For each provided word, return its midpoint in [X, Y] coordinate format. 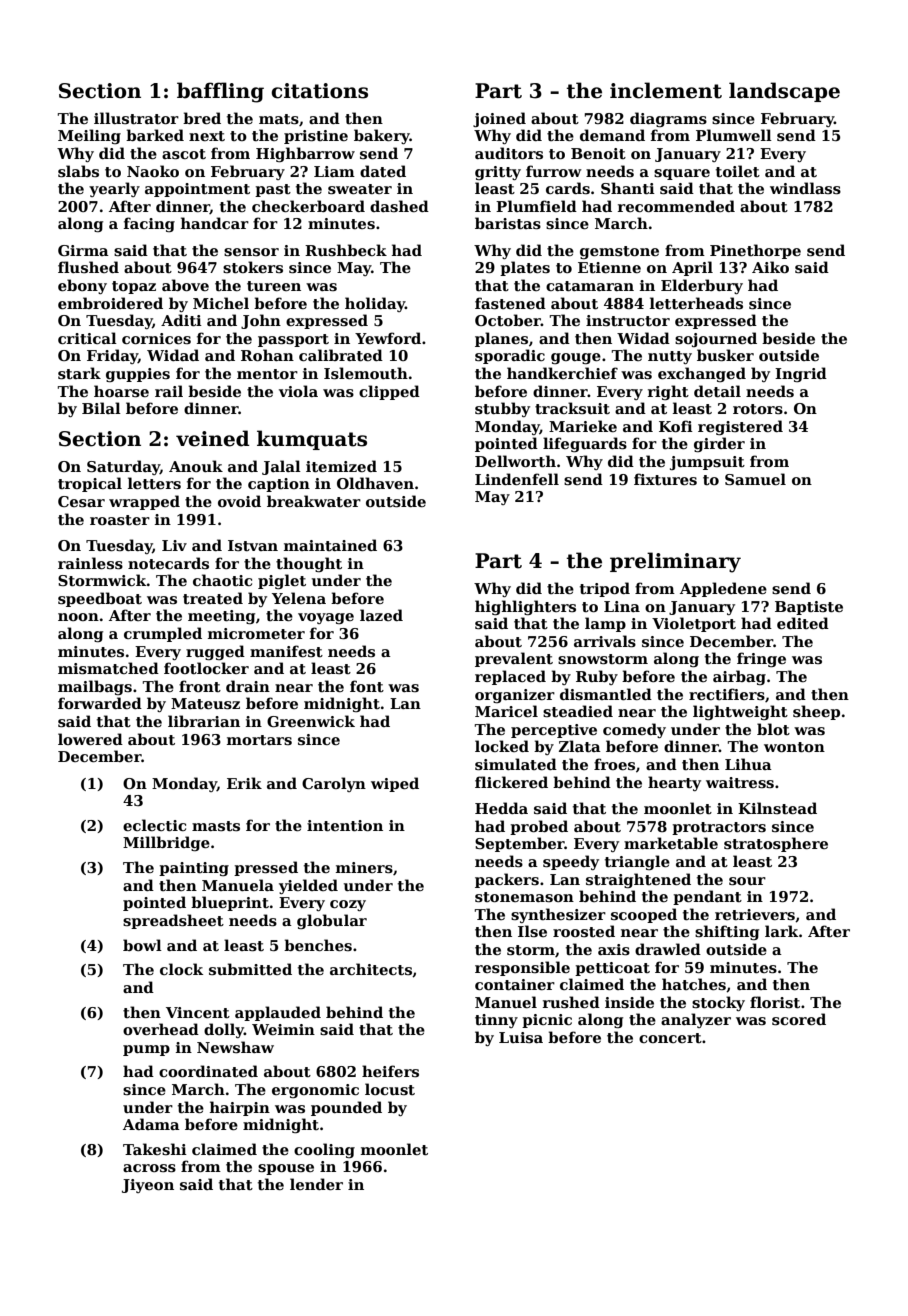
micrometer [256, 633]
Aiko [770, 267]
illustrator [136, 118]
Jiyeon [148, 1186]
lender [316, 1184]
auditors [509, 153]
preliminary [675, 562]
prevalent [514, 659]
